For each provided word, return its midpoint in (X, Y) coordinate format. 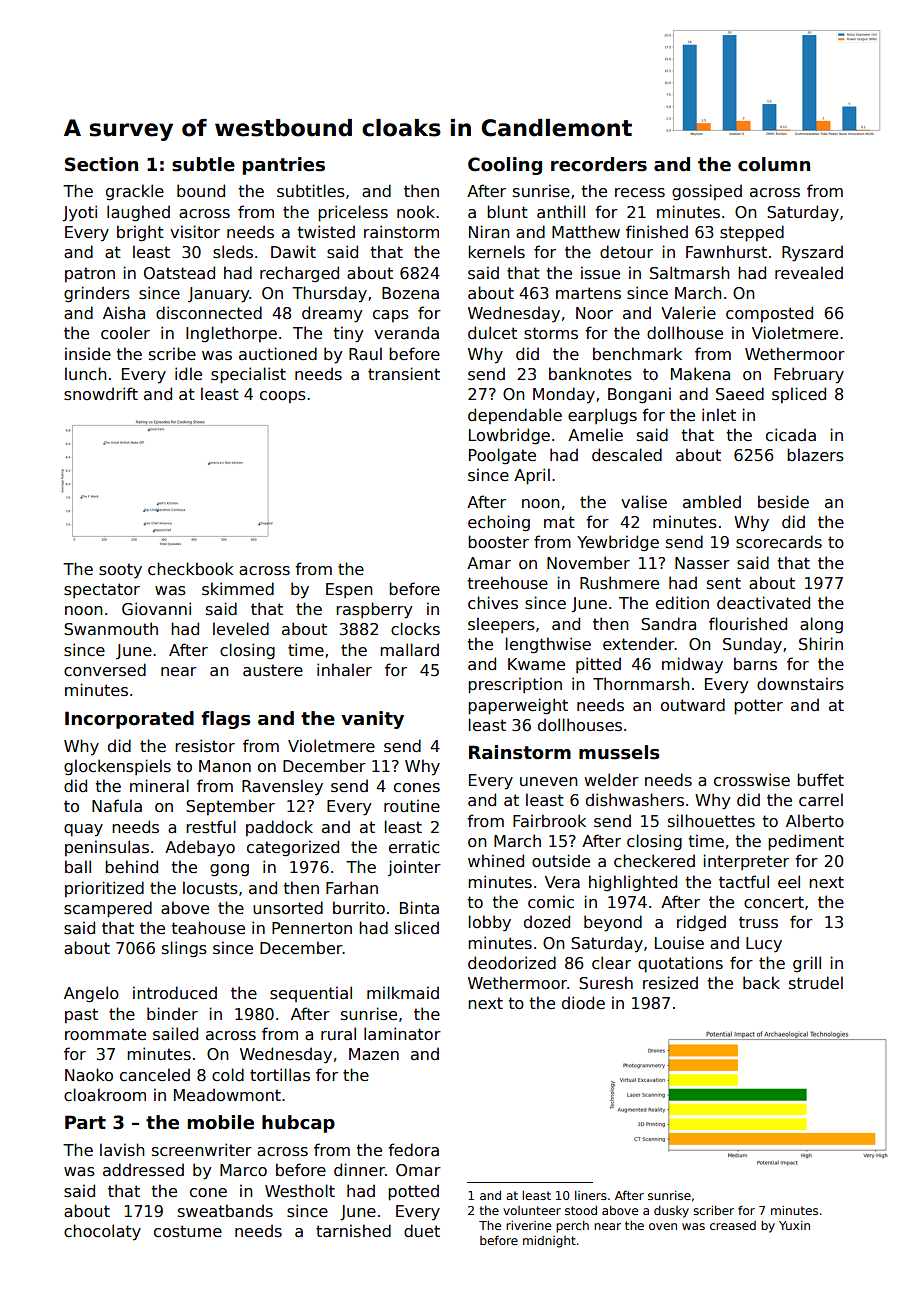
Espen (349, 591)
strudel (816, 982)
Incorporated (129, 720)
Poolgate (502, 456)
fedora (413, 1150)
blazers (815, 455)
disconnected (209, 313)
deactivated (763, 603)
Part (85, 1122)
